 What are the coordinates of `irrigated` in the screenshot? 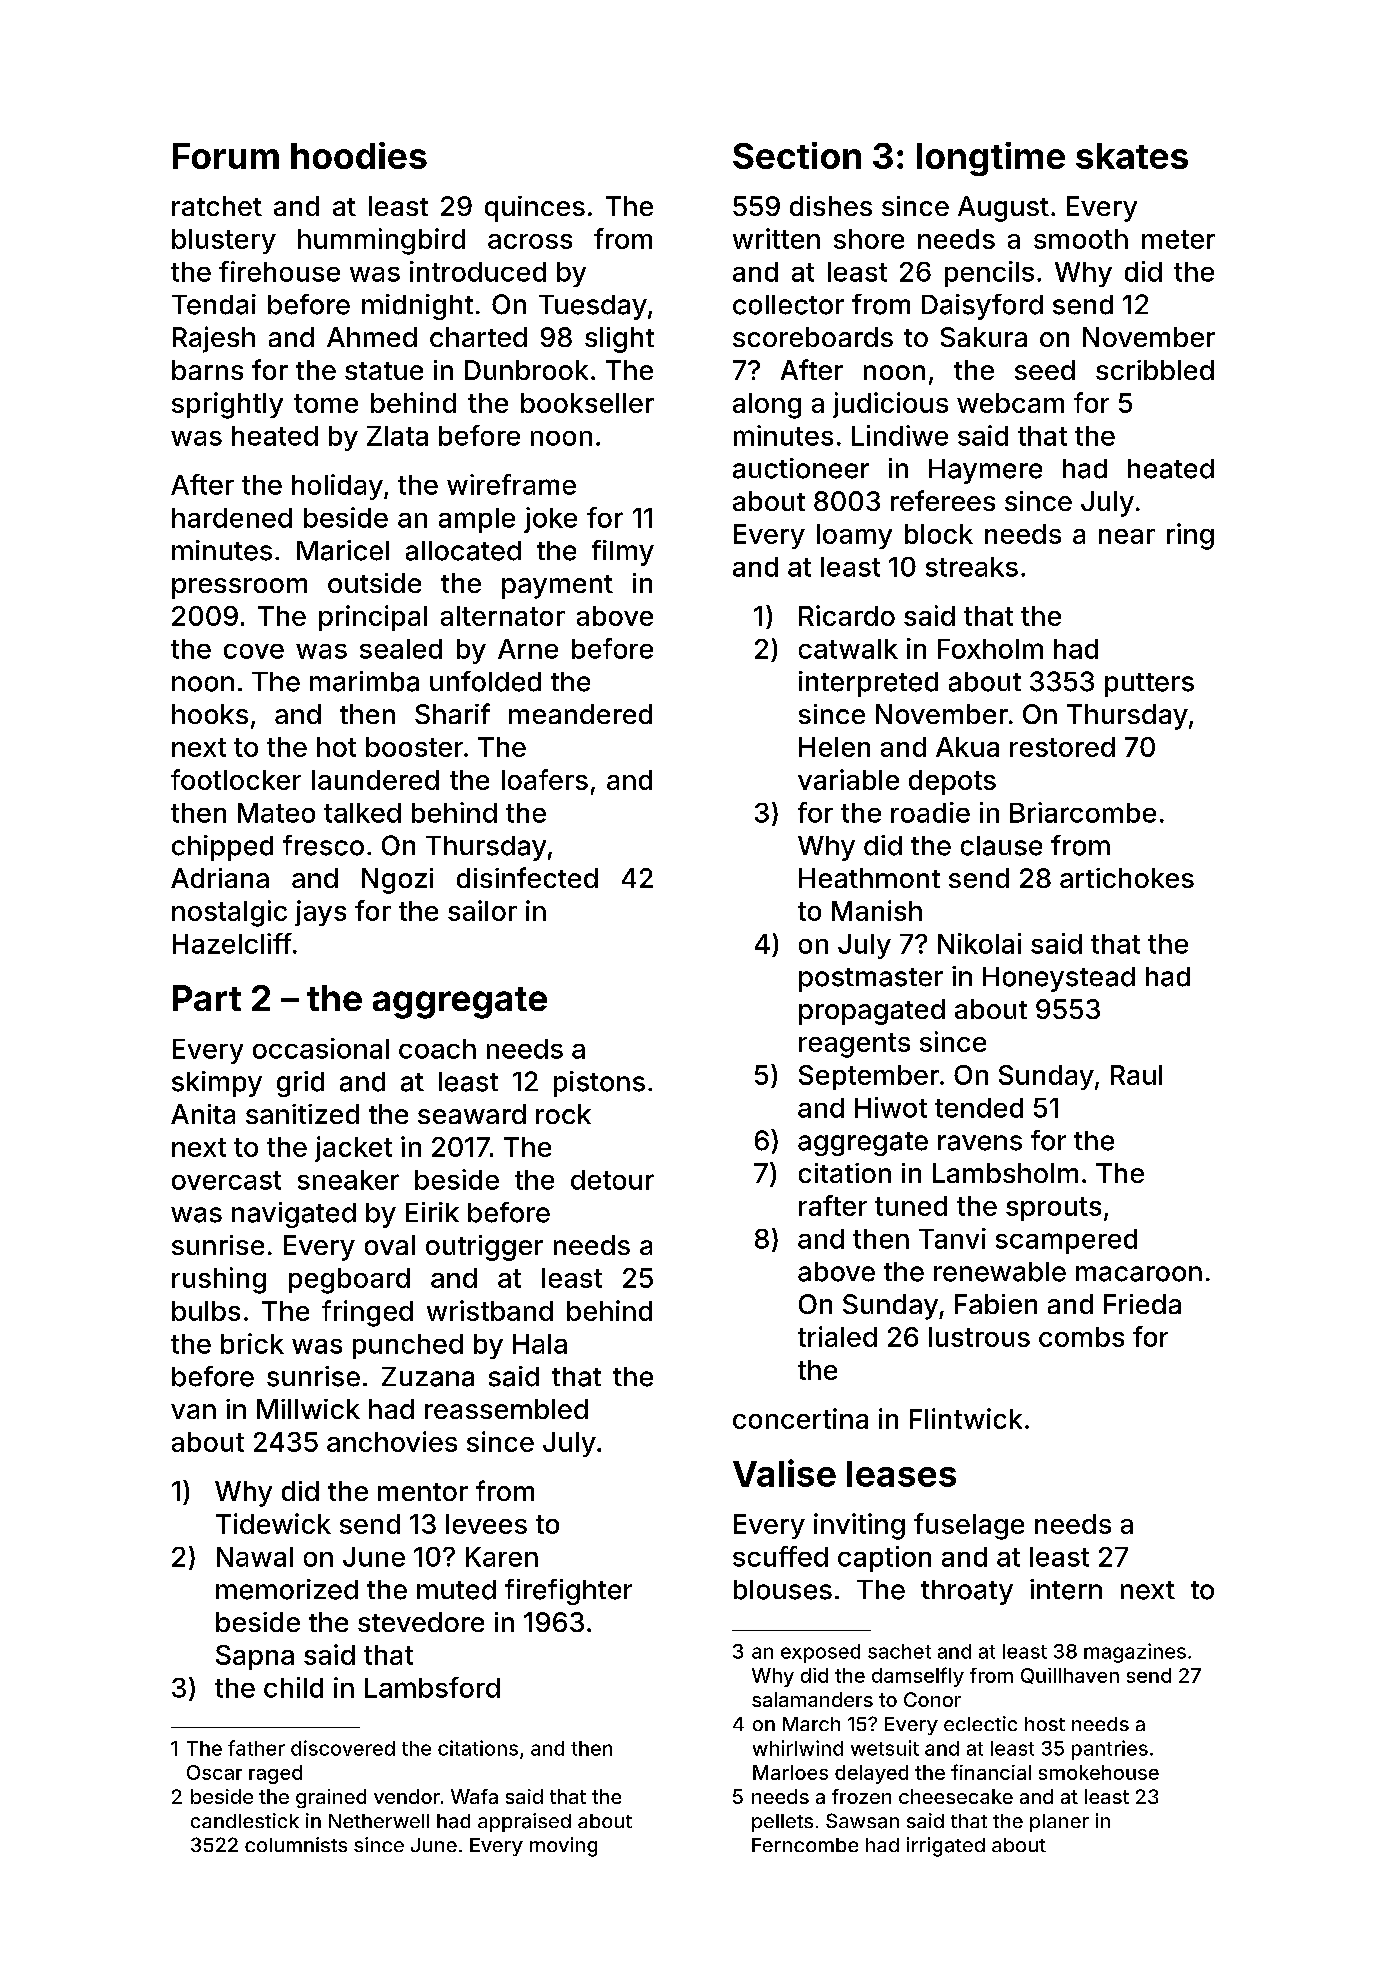 It's located at (946, 1847).
